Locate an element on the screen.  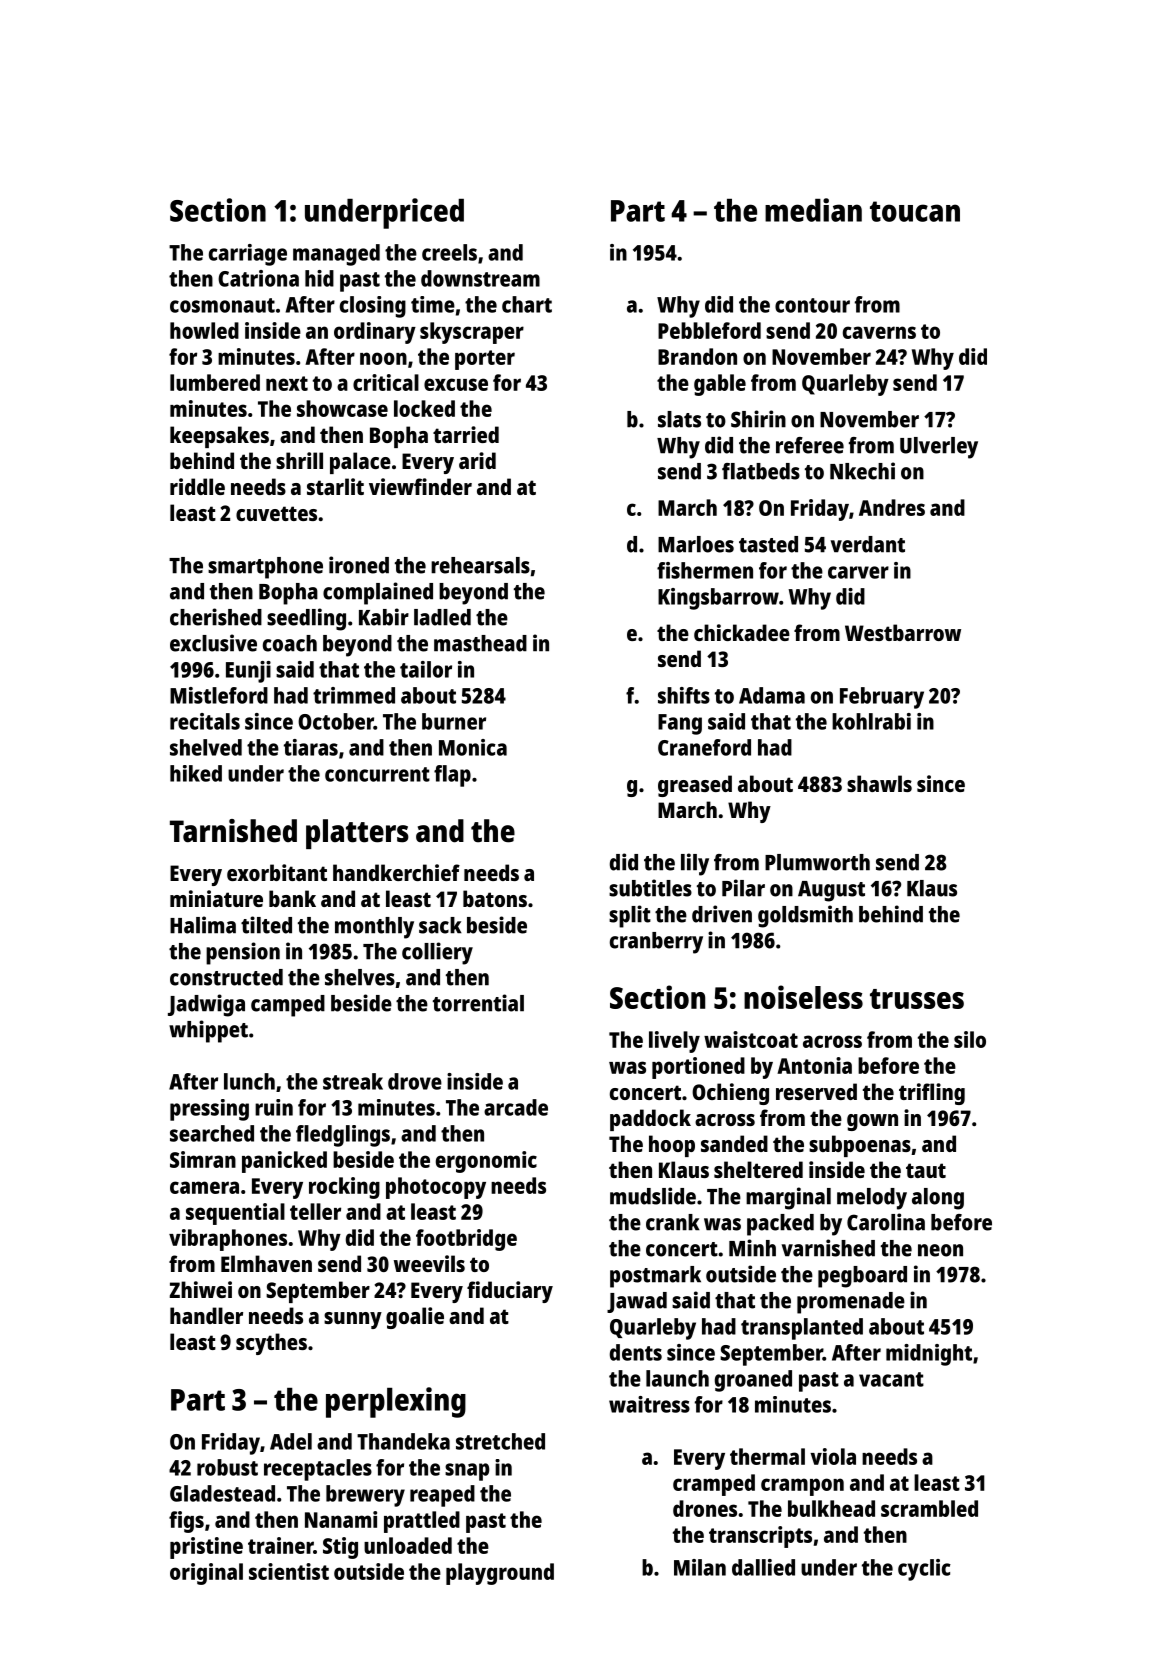
playground is located at coordinates (500, 1574).
